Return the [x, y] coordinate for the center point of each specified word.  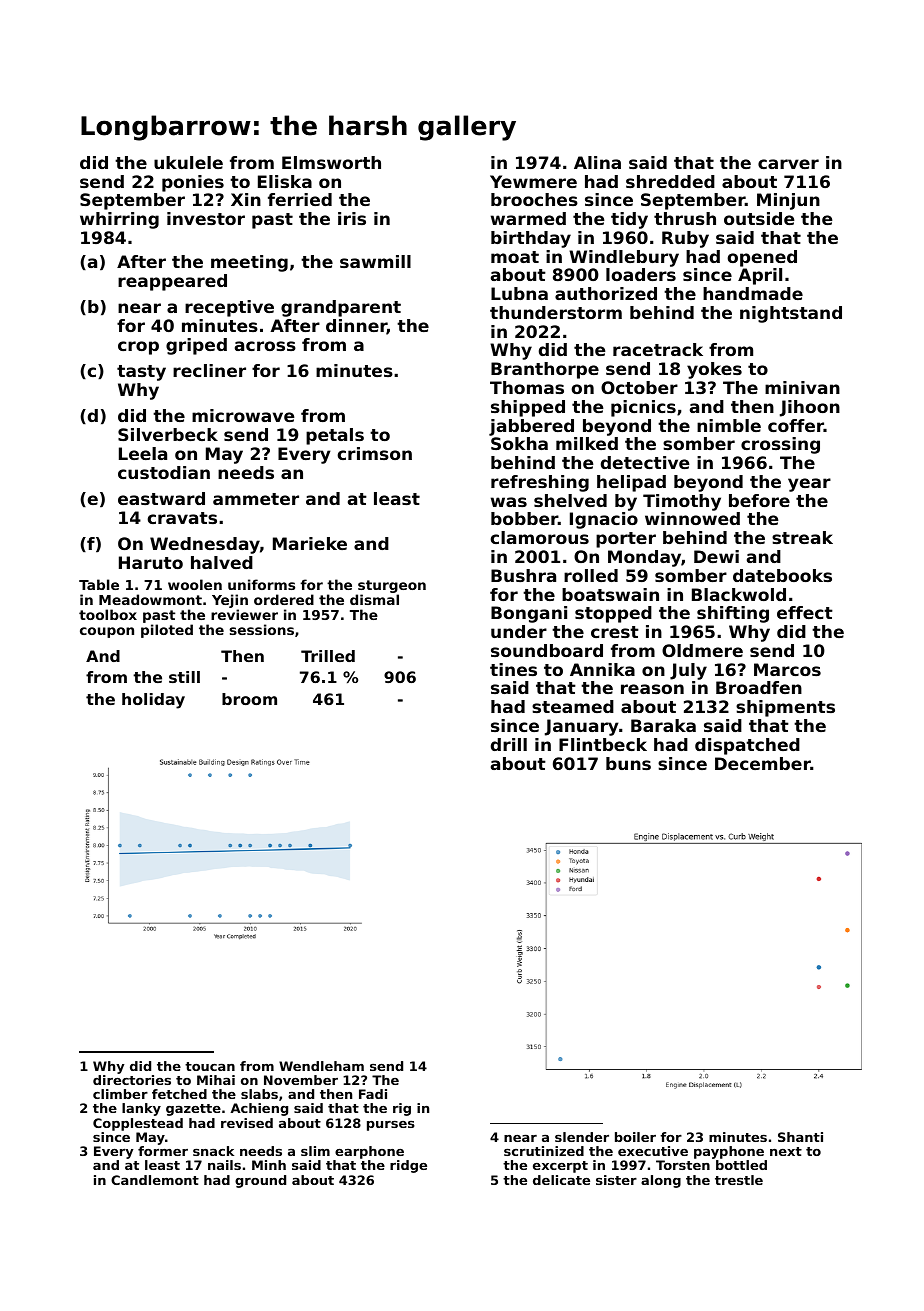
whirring [119, 220]
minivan [802, 387]
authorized [606, 293]
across [265, 346]
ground [260, 1181]
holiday [153, 701]
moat [515, 257]
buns [628, 763]
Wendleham [321, 1066]
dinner [356, 327]
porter [626, 540]
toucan [210, 1066]
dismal [374, 599]
